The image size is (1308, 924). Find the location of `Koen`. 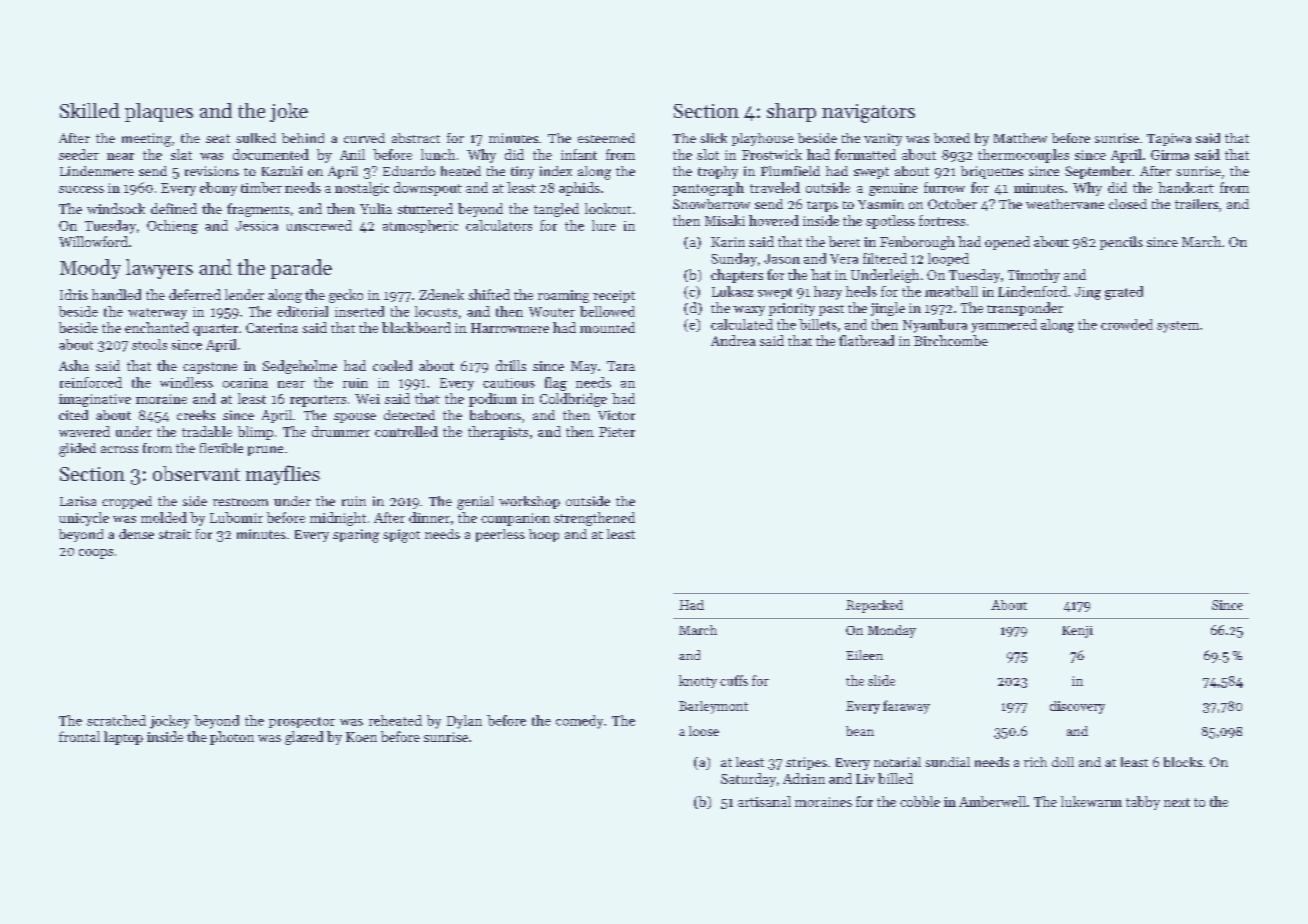

Koen is located at coordinates (361, 737).
